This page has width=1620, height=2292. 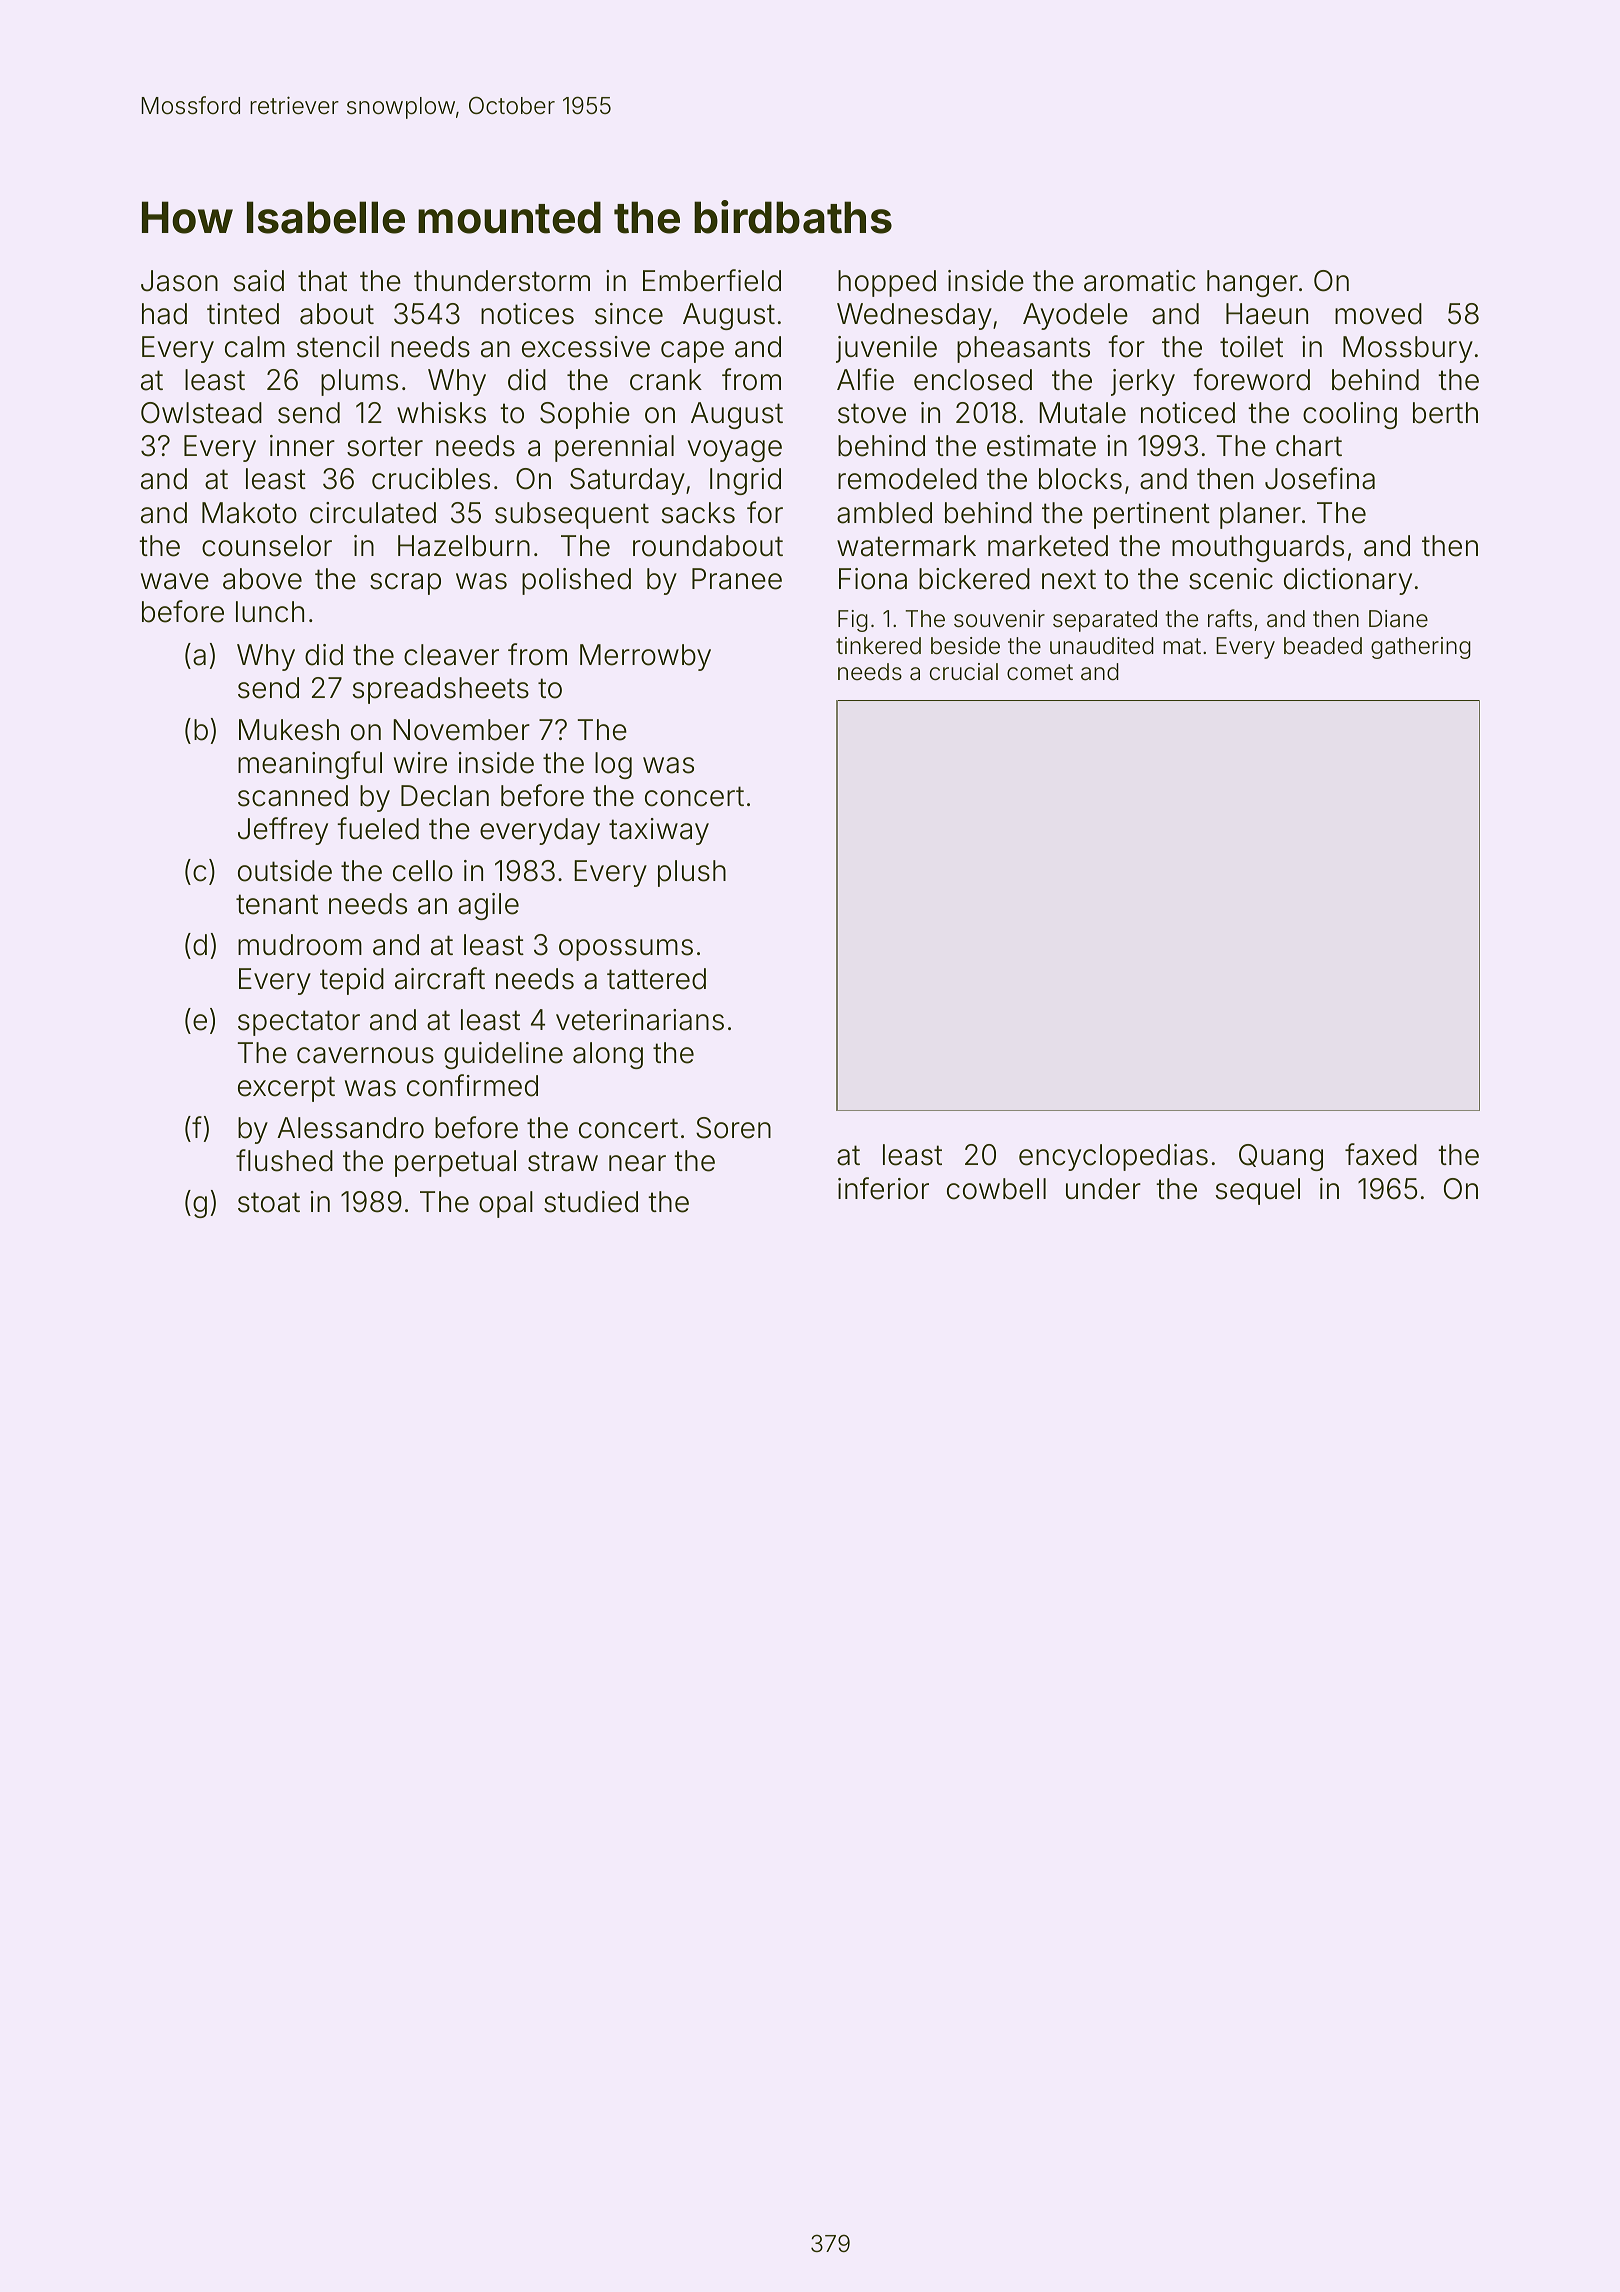 I want to click on that, so click(x=322, y=281).
